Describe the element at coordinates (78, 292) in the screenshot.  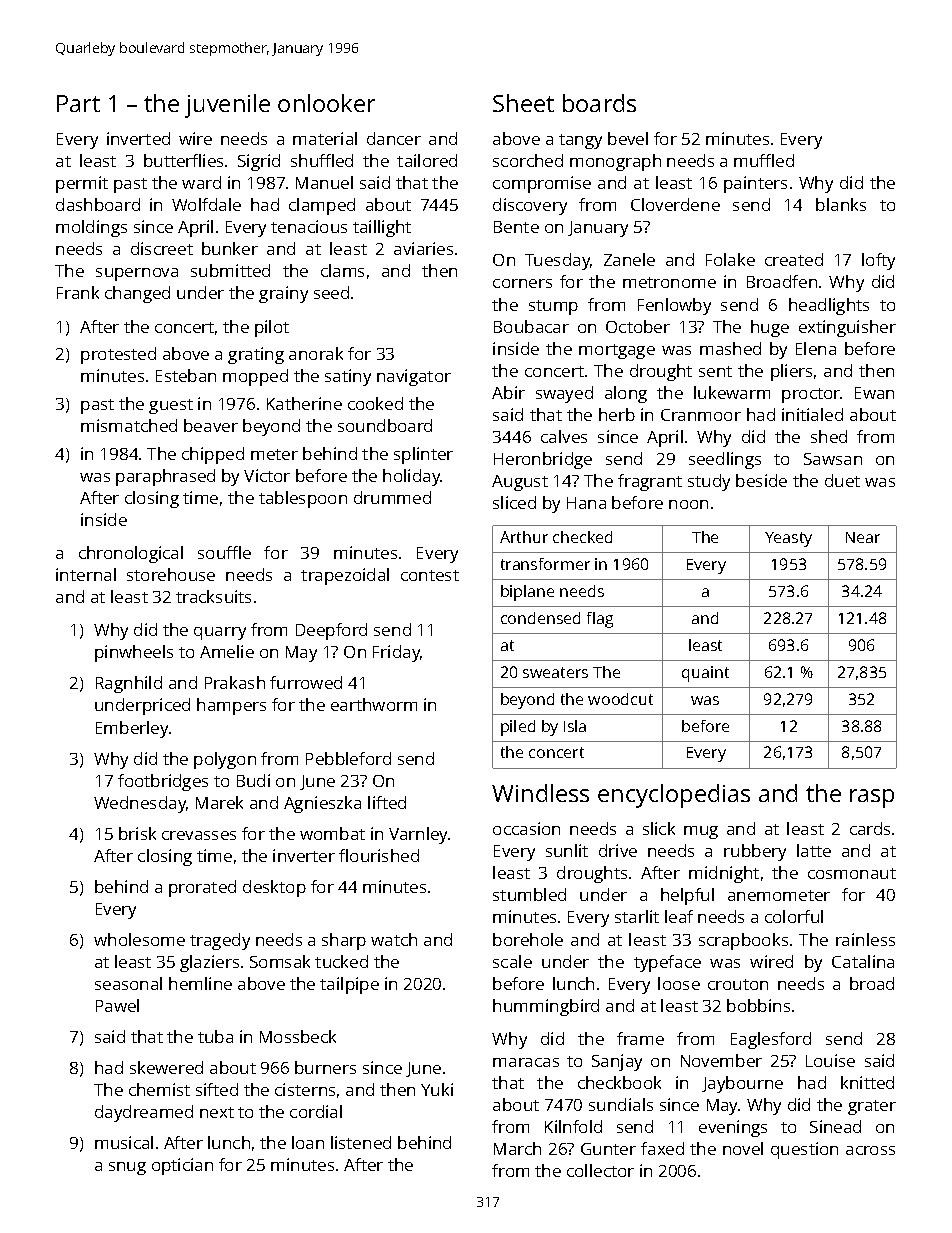
I see `Frank` at that location.
